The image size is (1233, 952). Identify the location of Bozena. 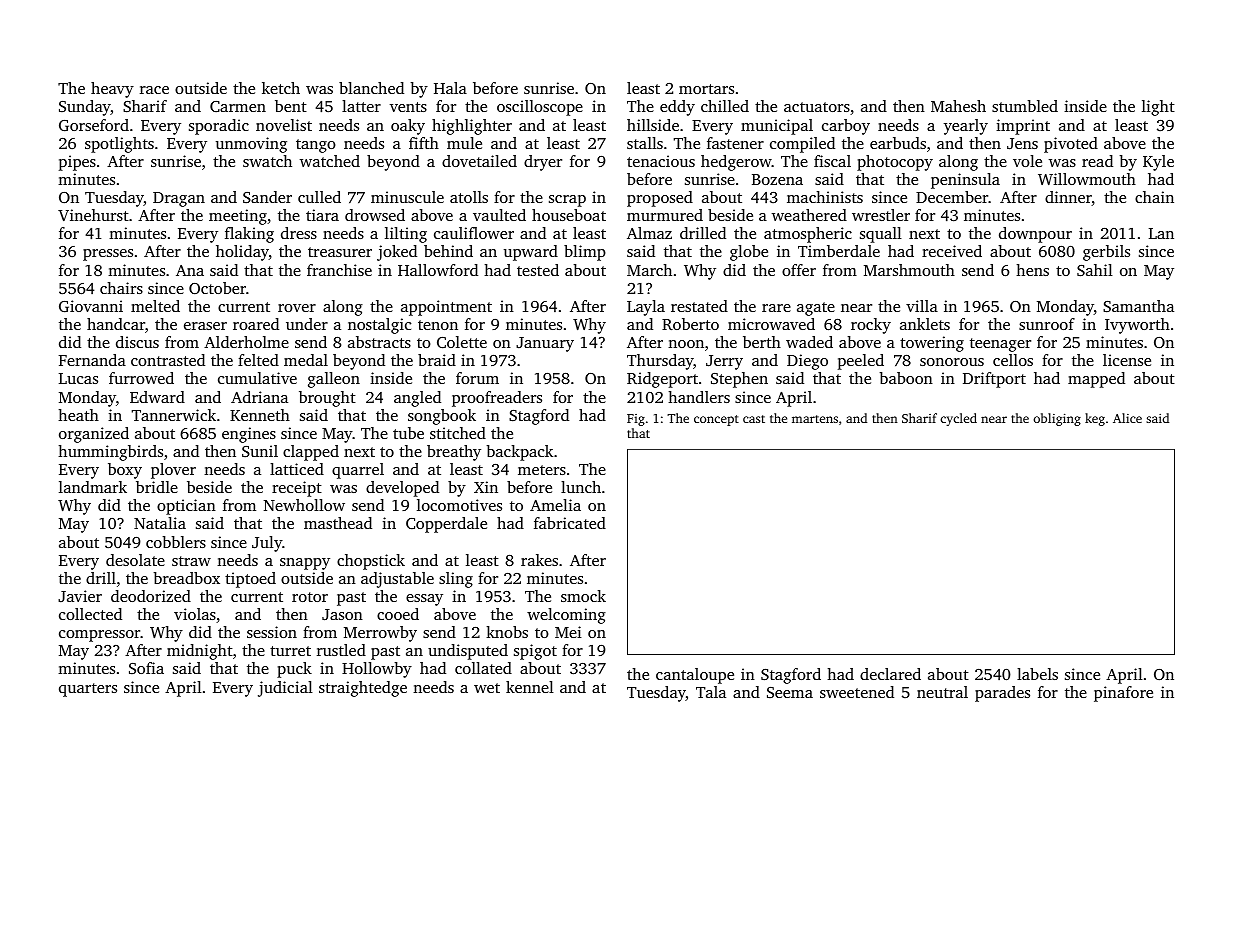
(777, 179).
